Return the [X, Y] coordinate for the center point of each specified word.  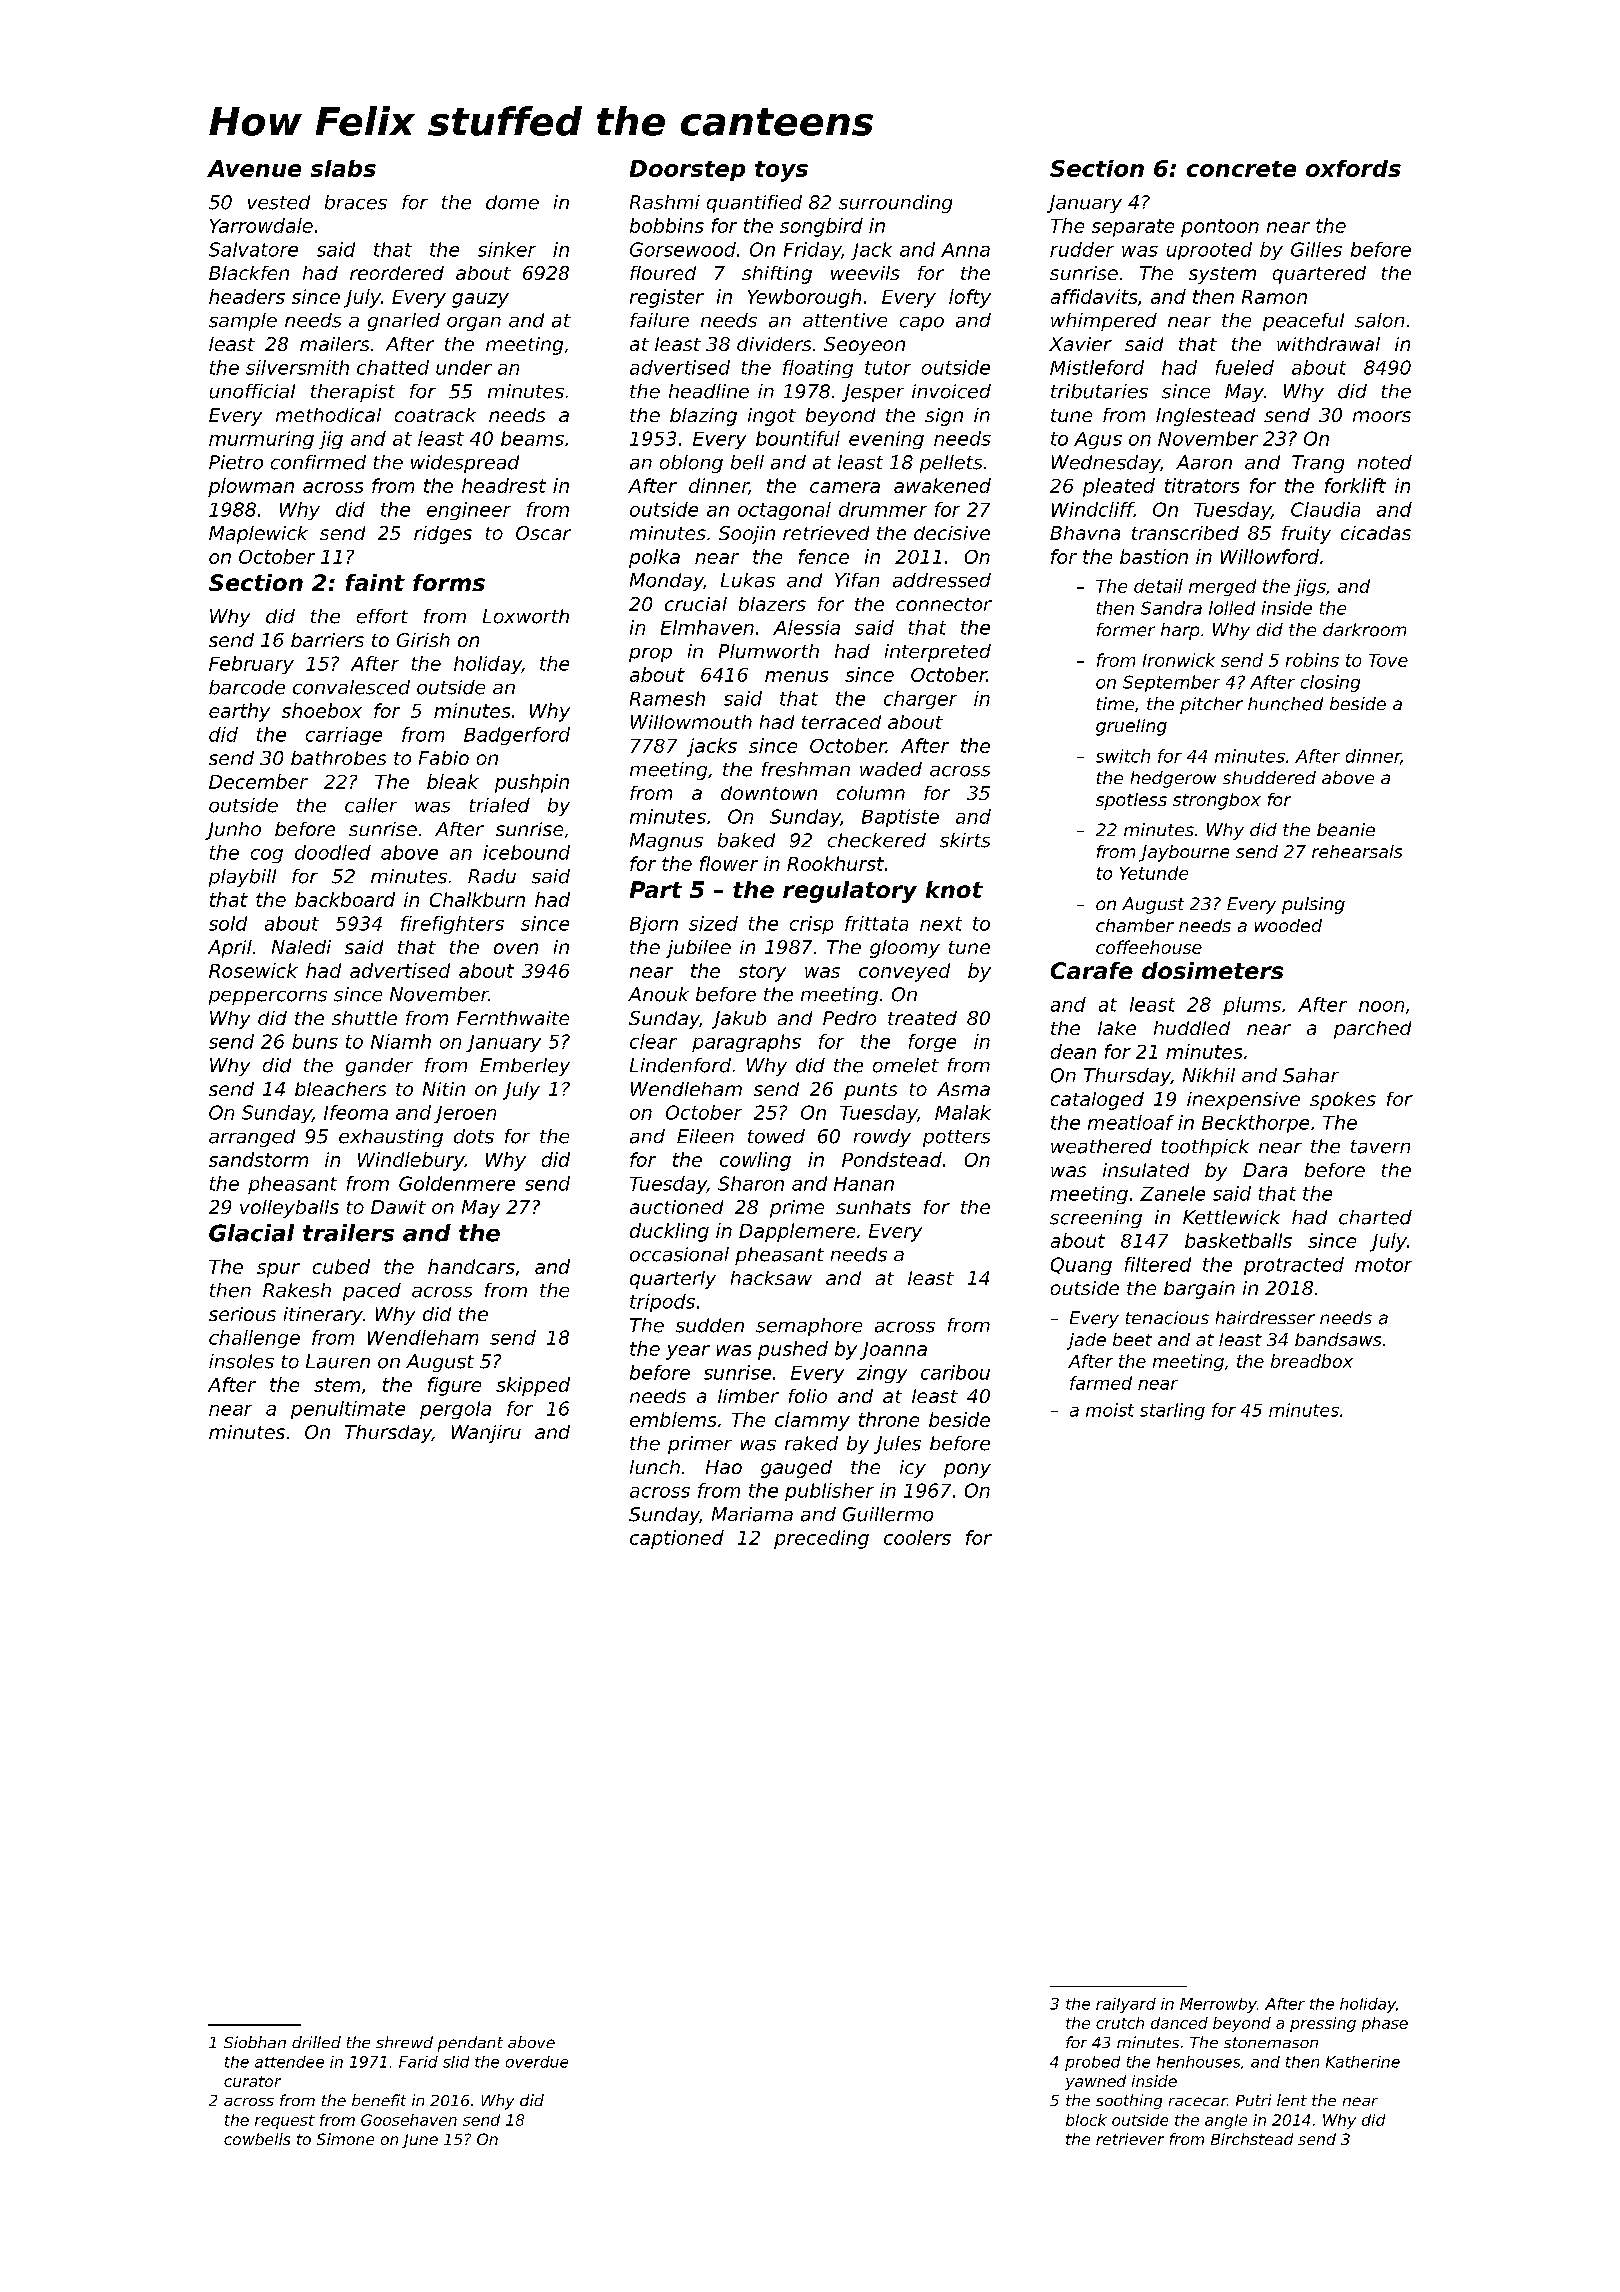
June [420, 2141]
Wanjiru [486, 1434]
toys [781, 171]
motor [1383, 1265]
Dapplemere [797, 1232]
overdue [537, 2062]
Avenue [254, 168]
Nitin [444, 1089]
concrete [1241, 169]
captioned [677, 1539]
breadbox [1312, 1361]
